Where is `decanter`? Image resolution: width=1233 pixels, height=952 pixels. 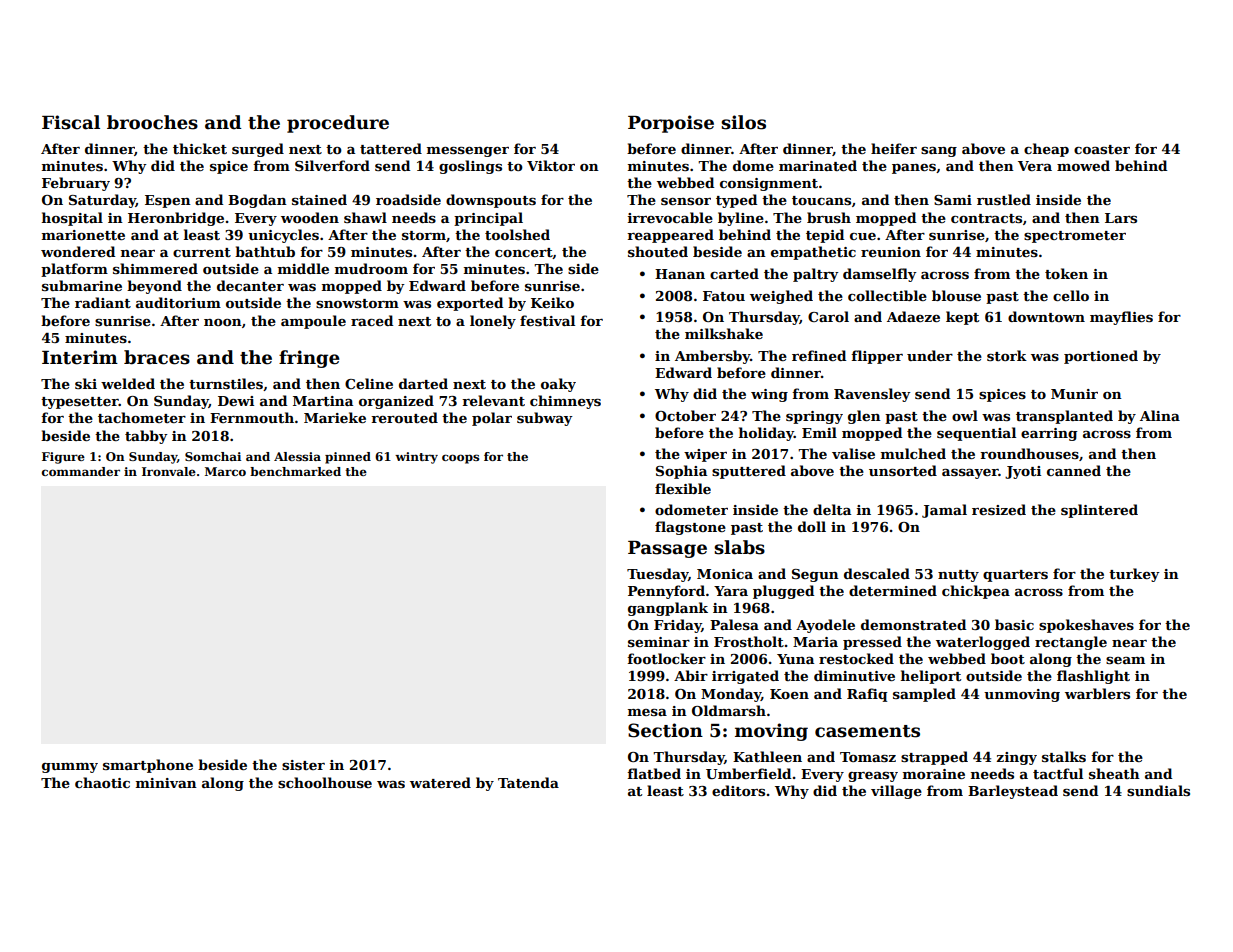
decanter is located at coordinates (250, 285).
